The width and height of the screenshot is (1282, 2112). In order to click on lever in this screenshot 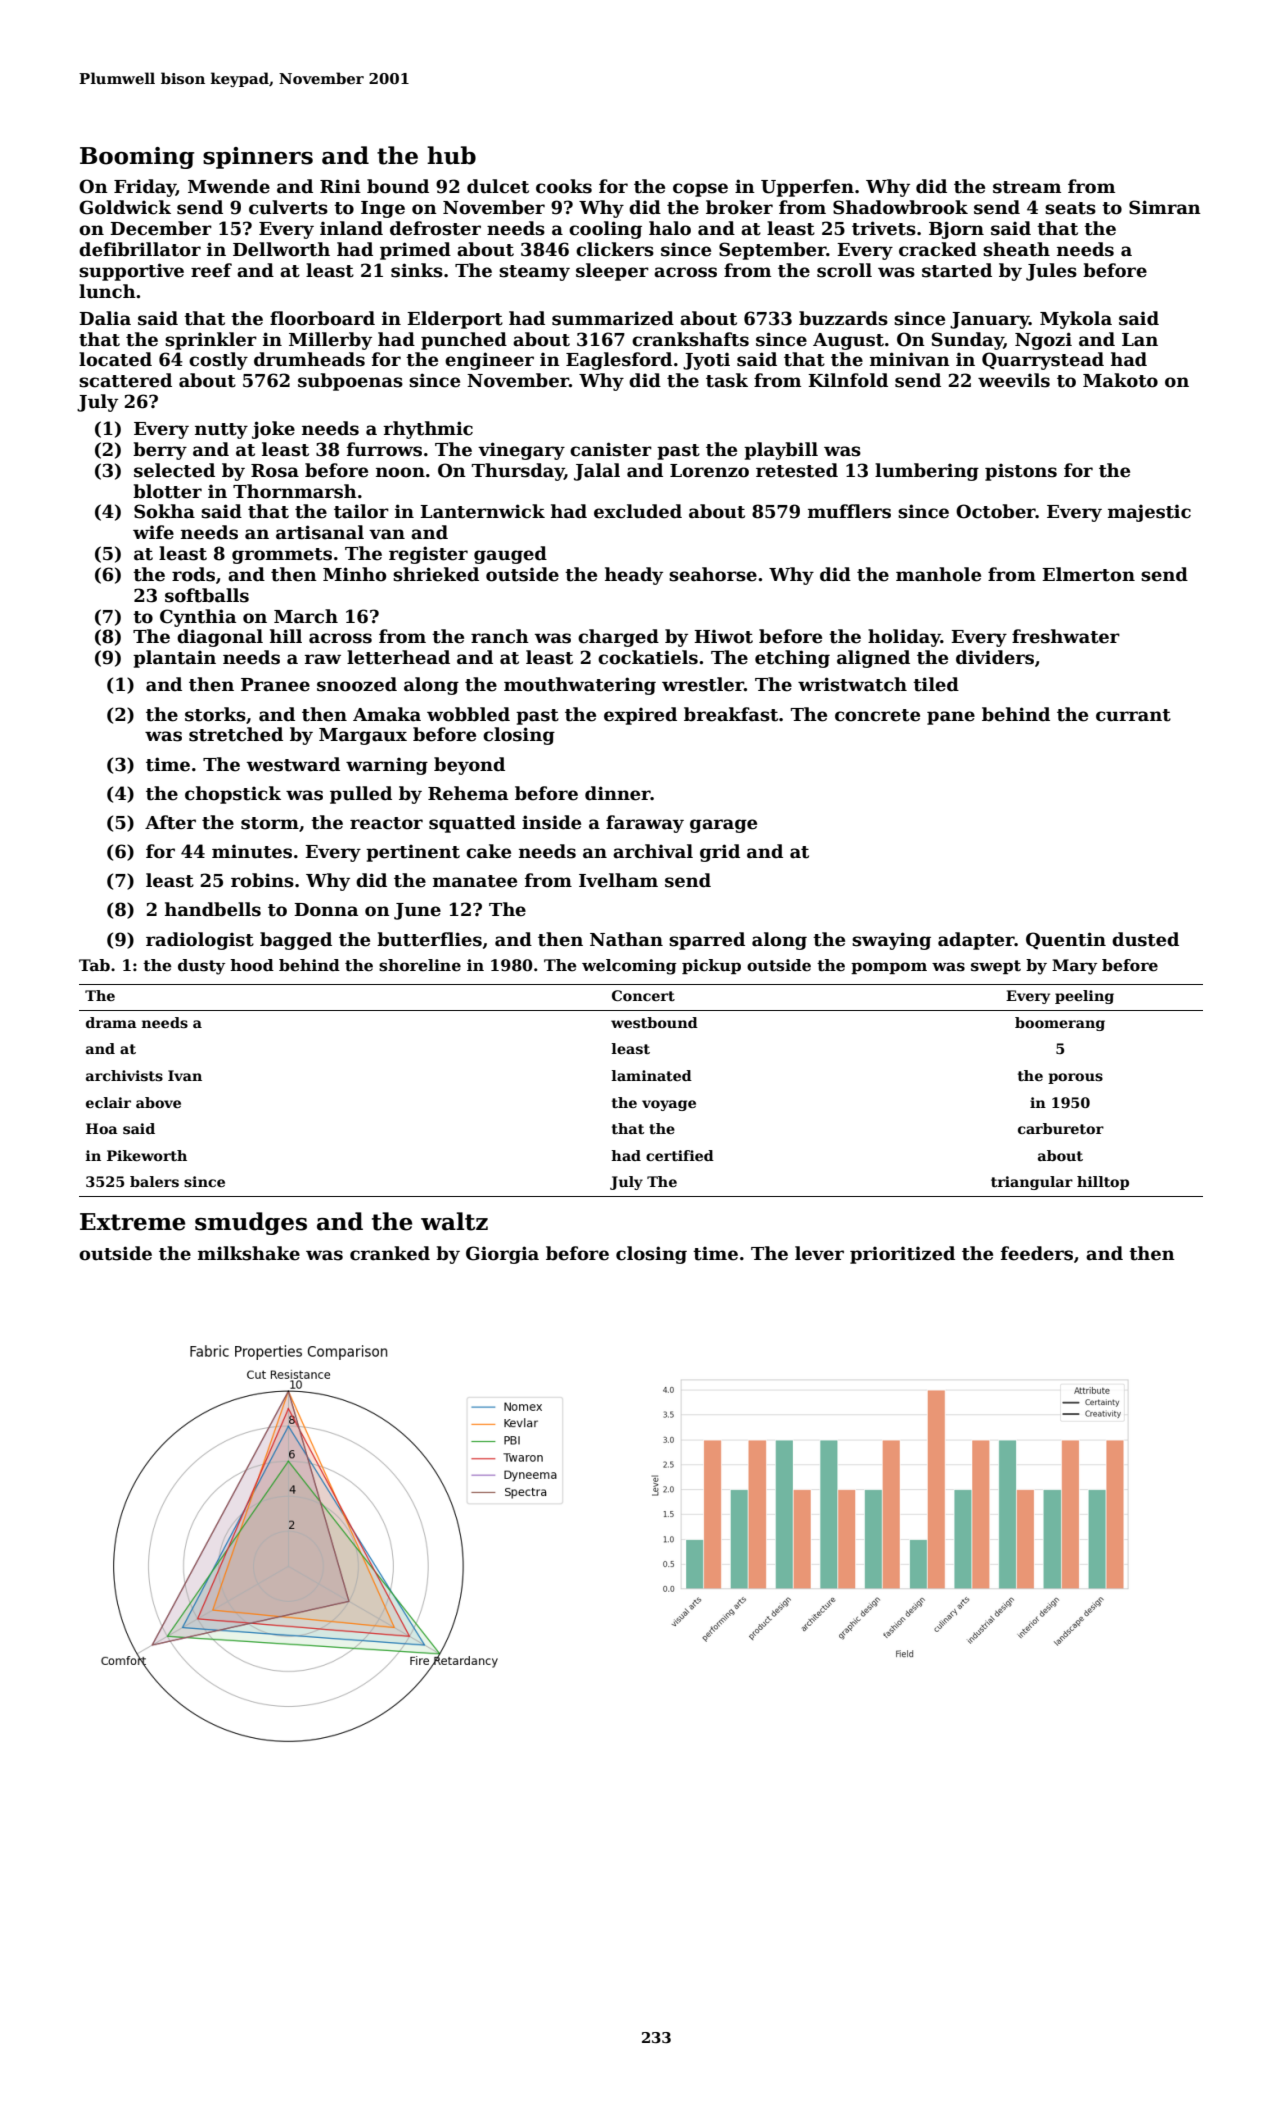, I will do `click(819, 1253)`.
